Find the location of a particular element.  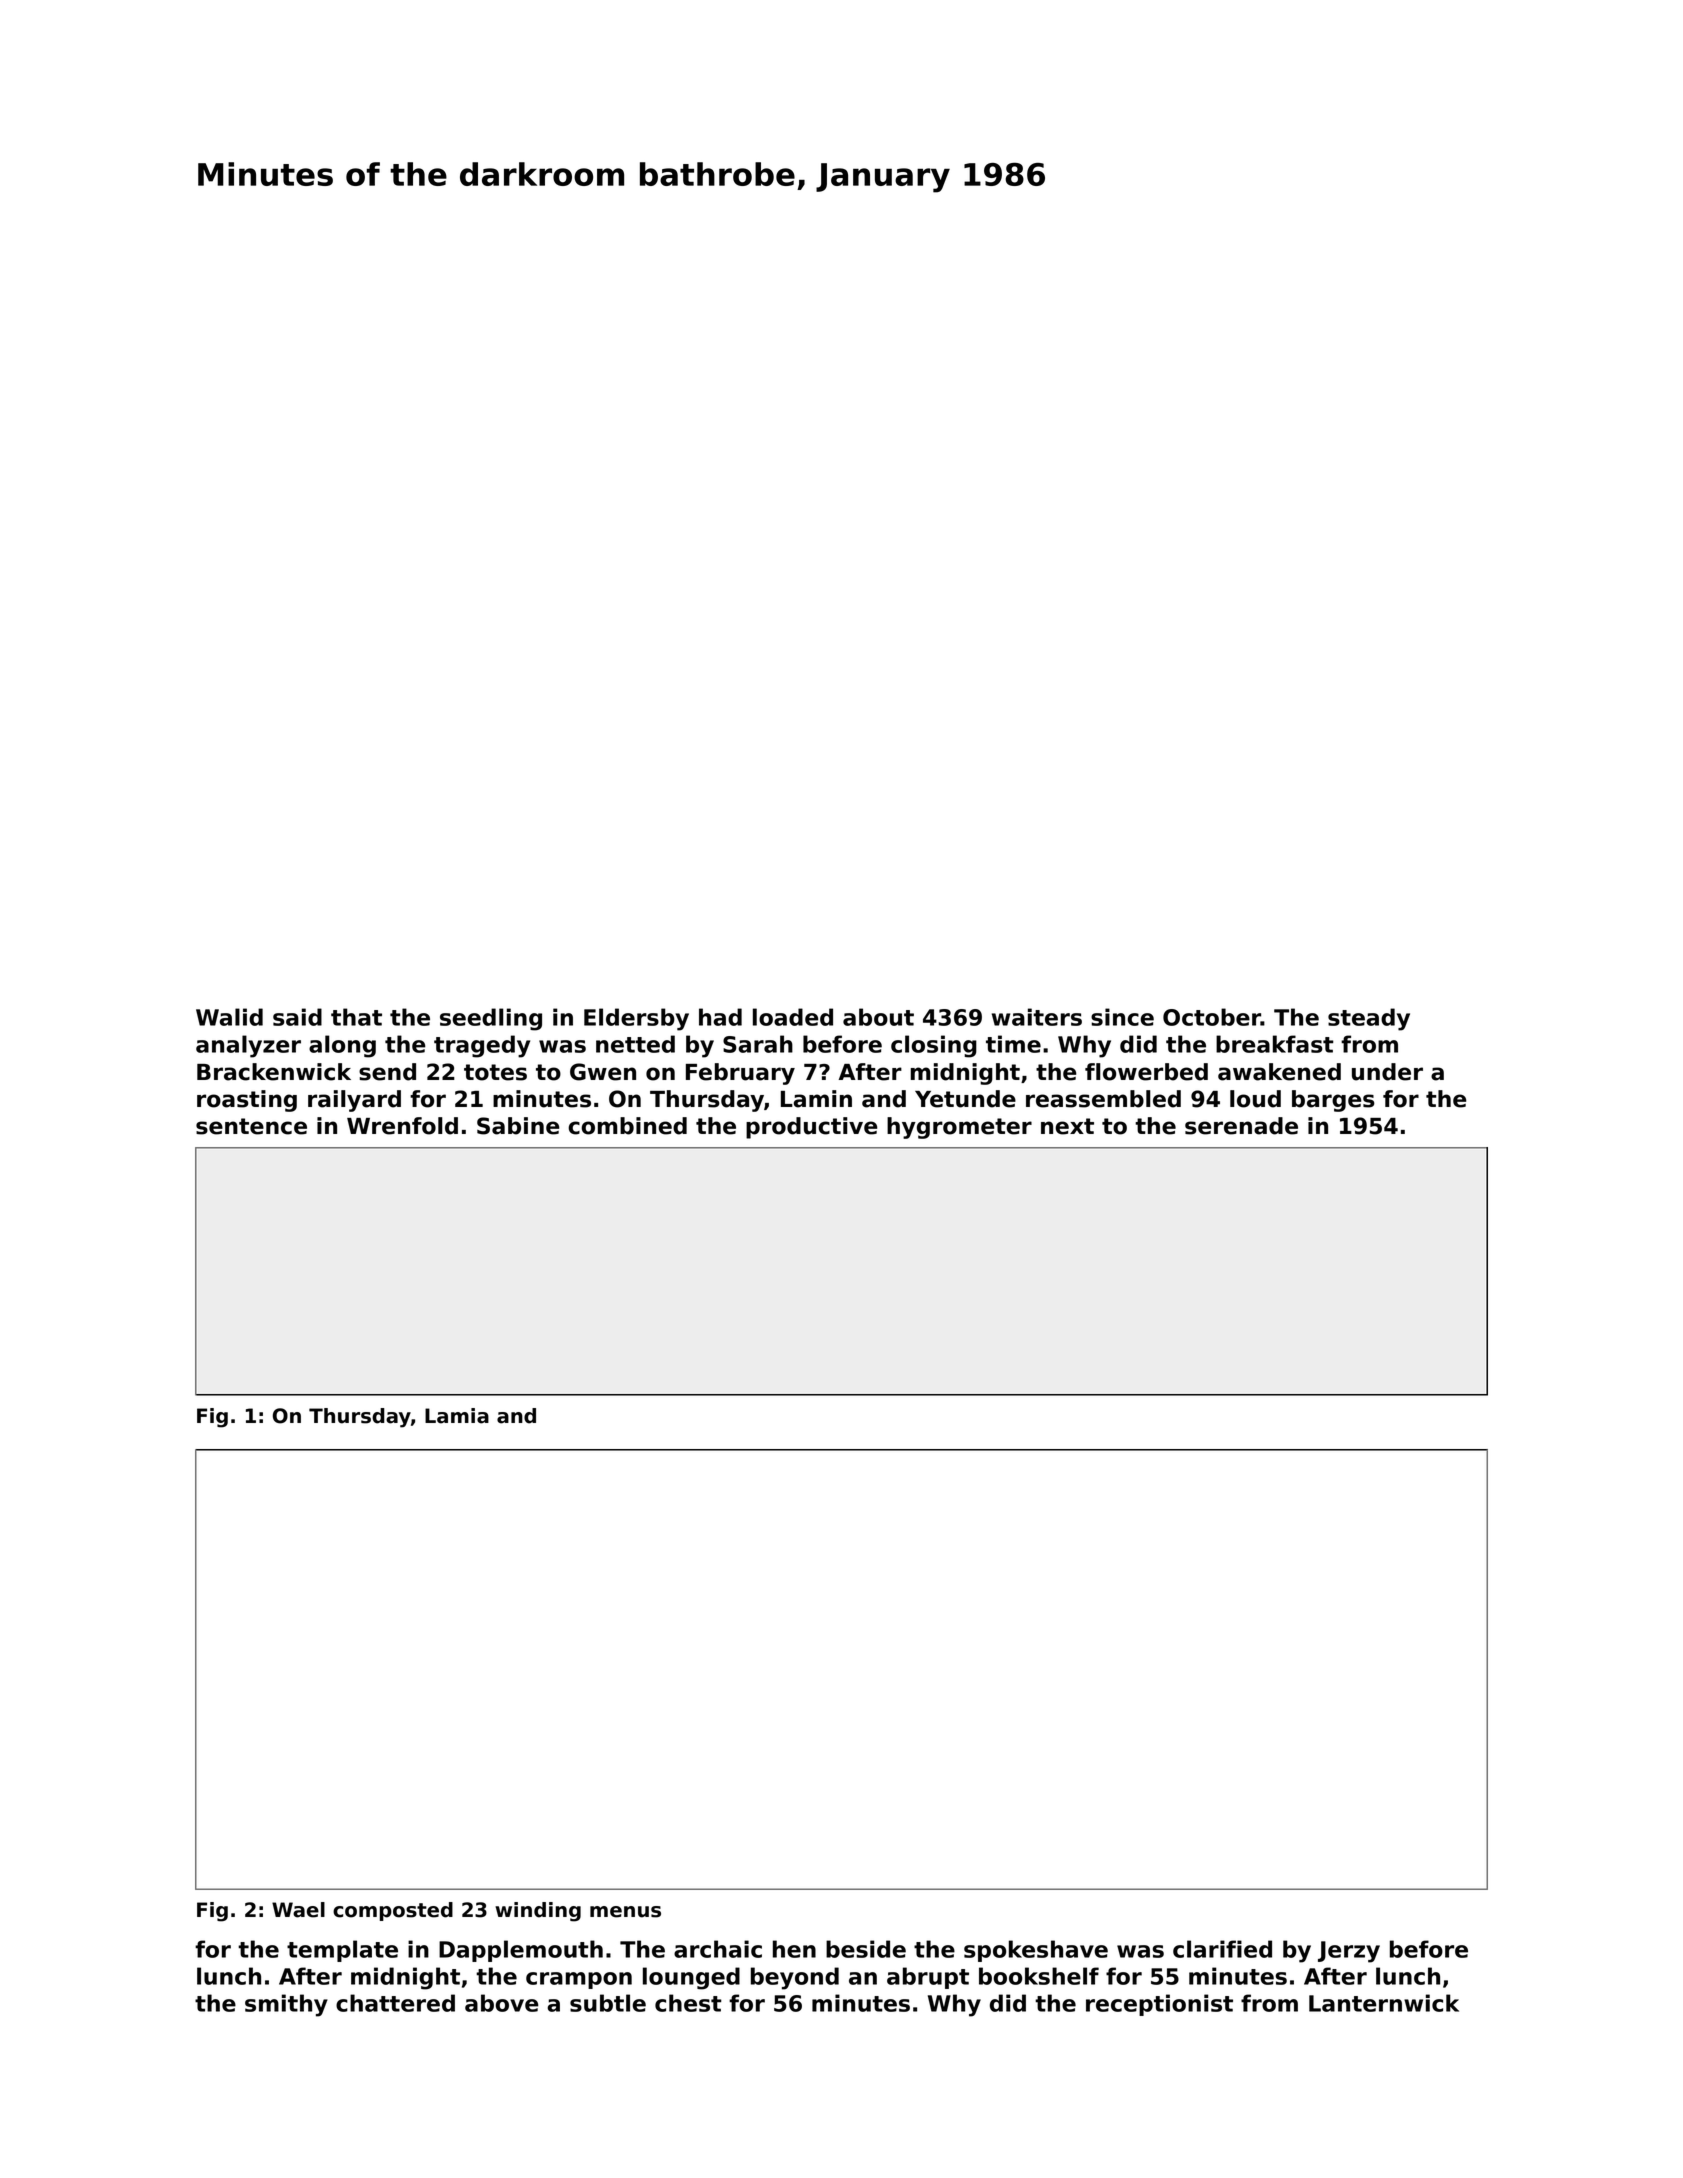

composted is located at coordinates (393, 1911).
